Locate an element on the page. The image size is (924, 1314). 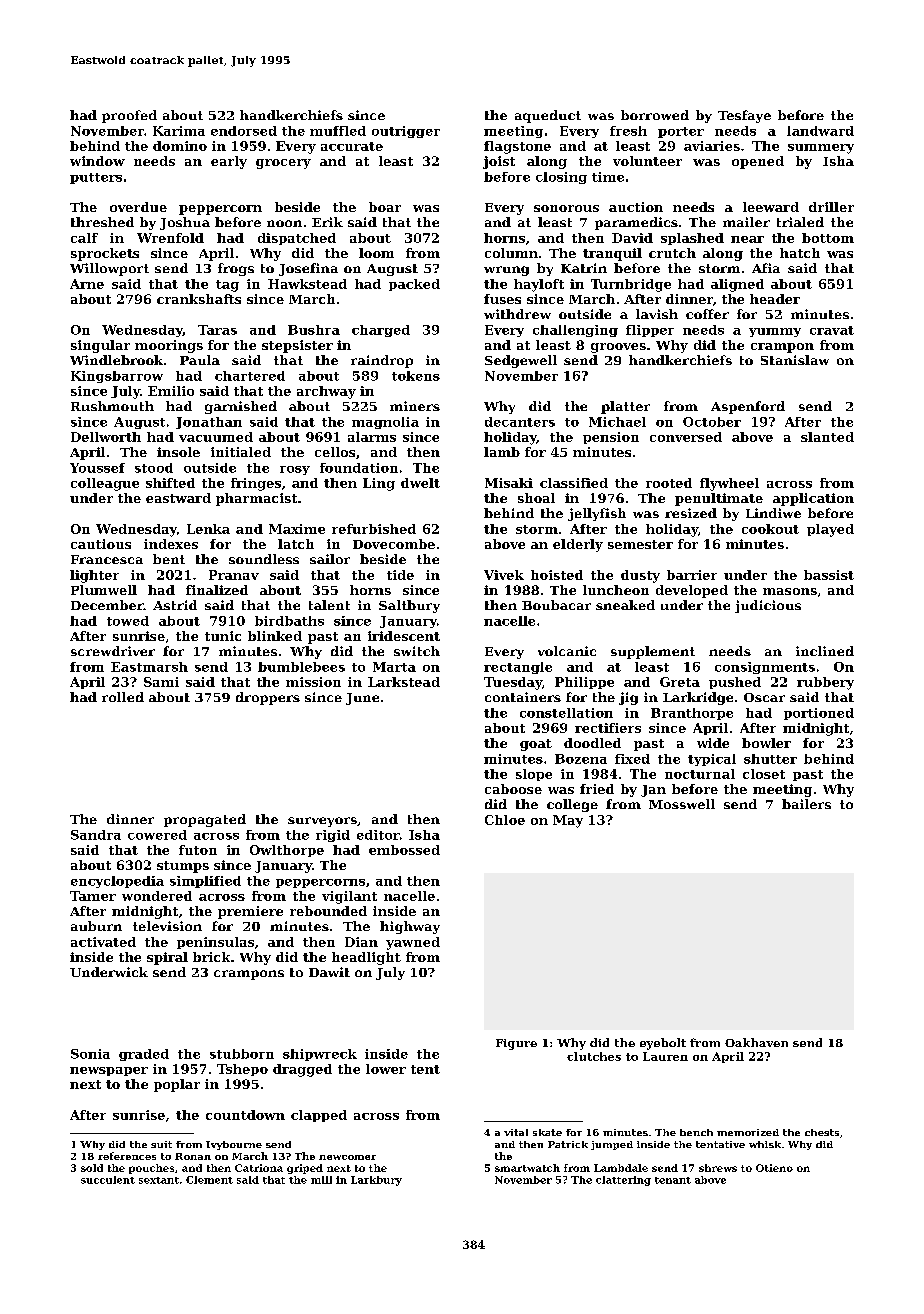
outrigger is located at coordinates (406, 132).
